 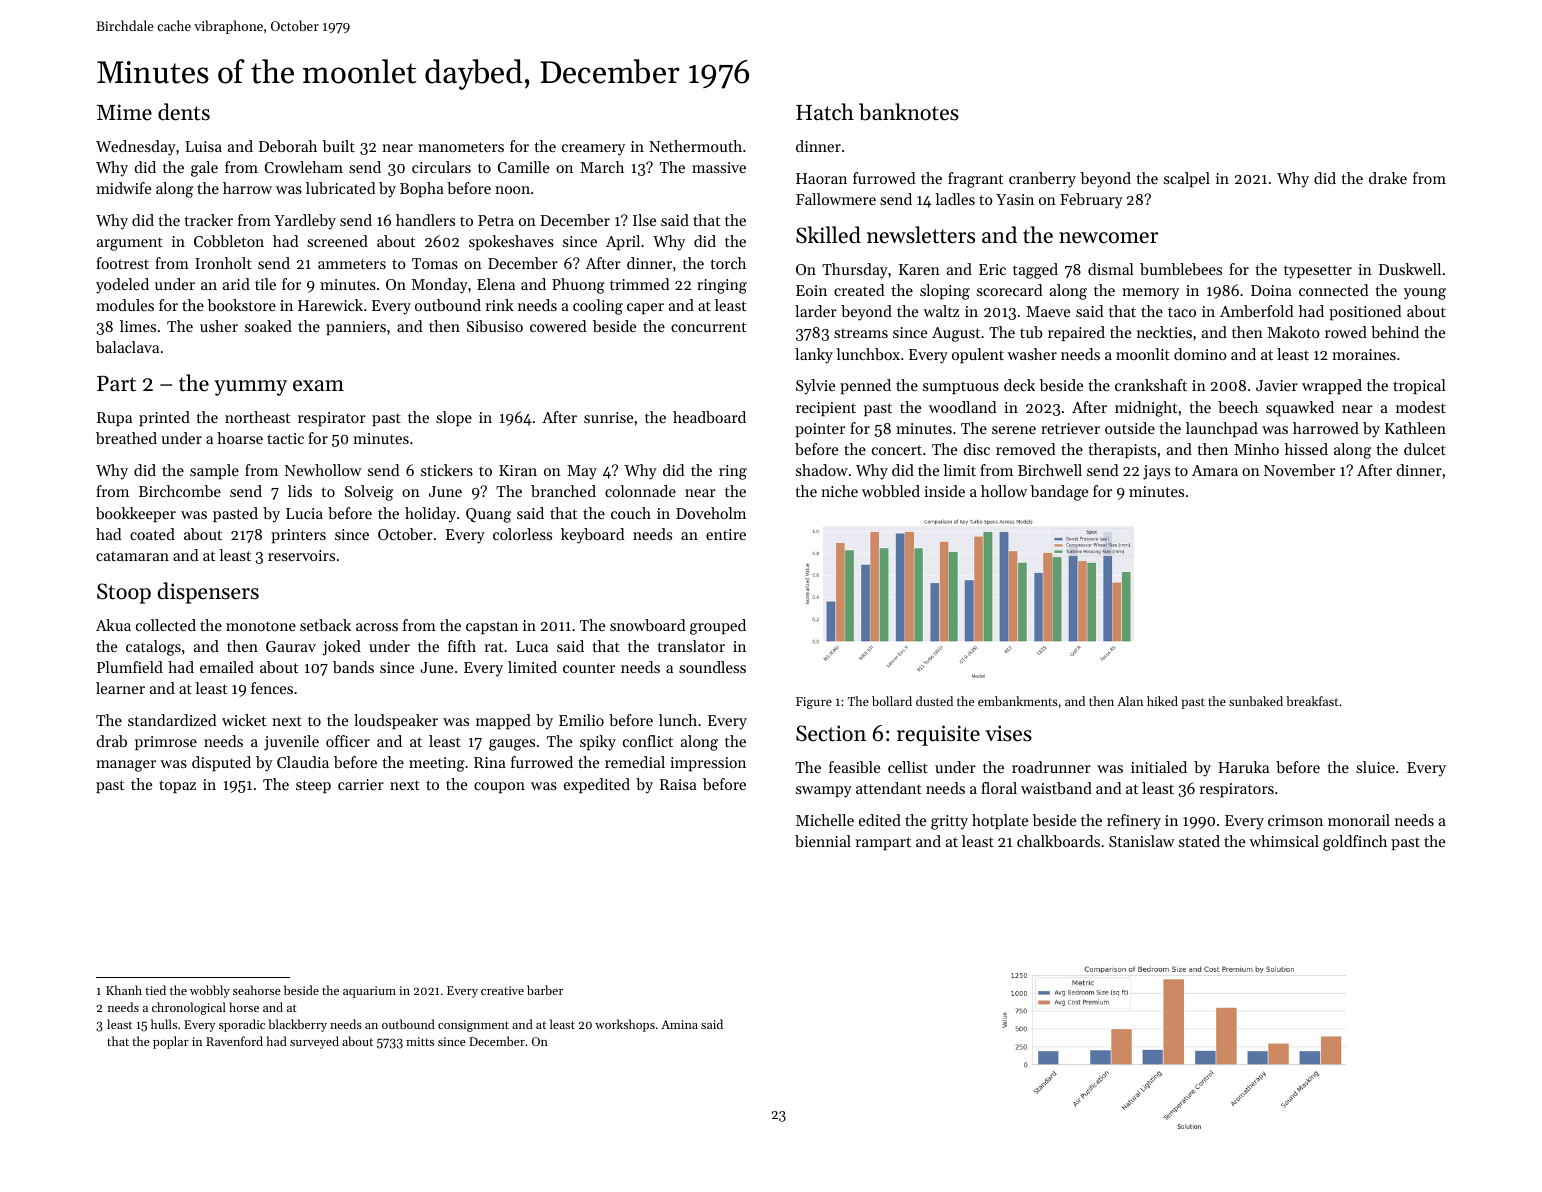 What do you see at coordinates (815, 387) in the screenshot?
I see `Sylvie` at bounding box center [815, 387].
